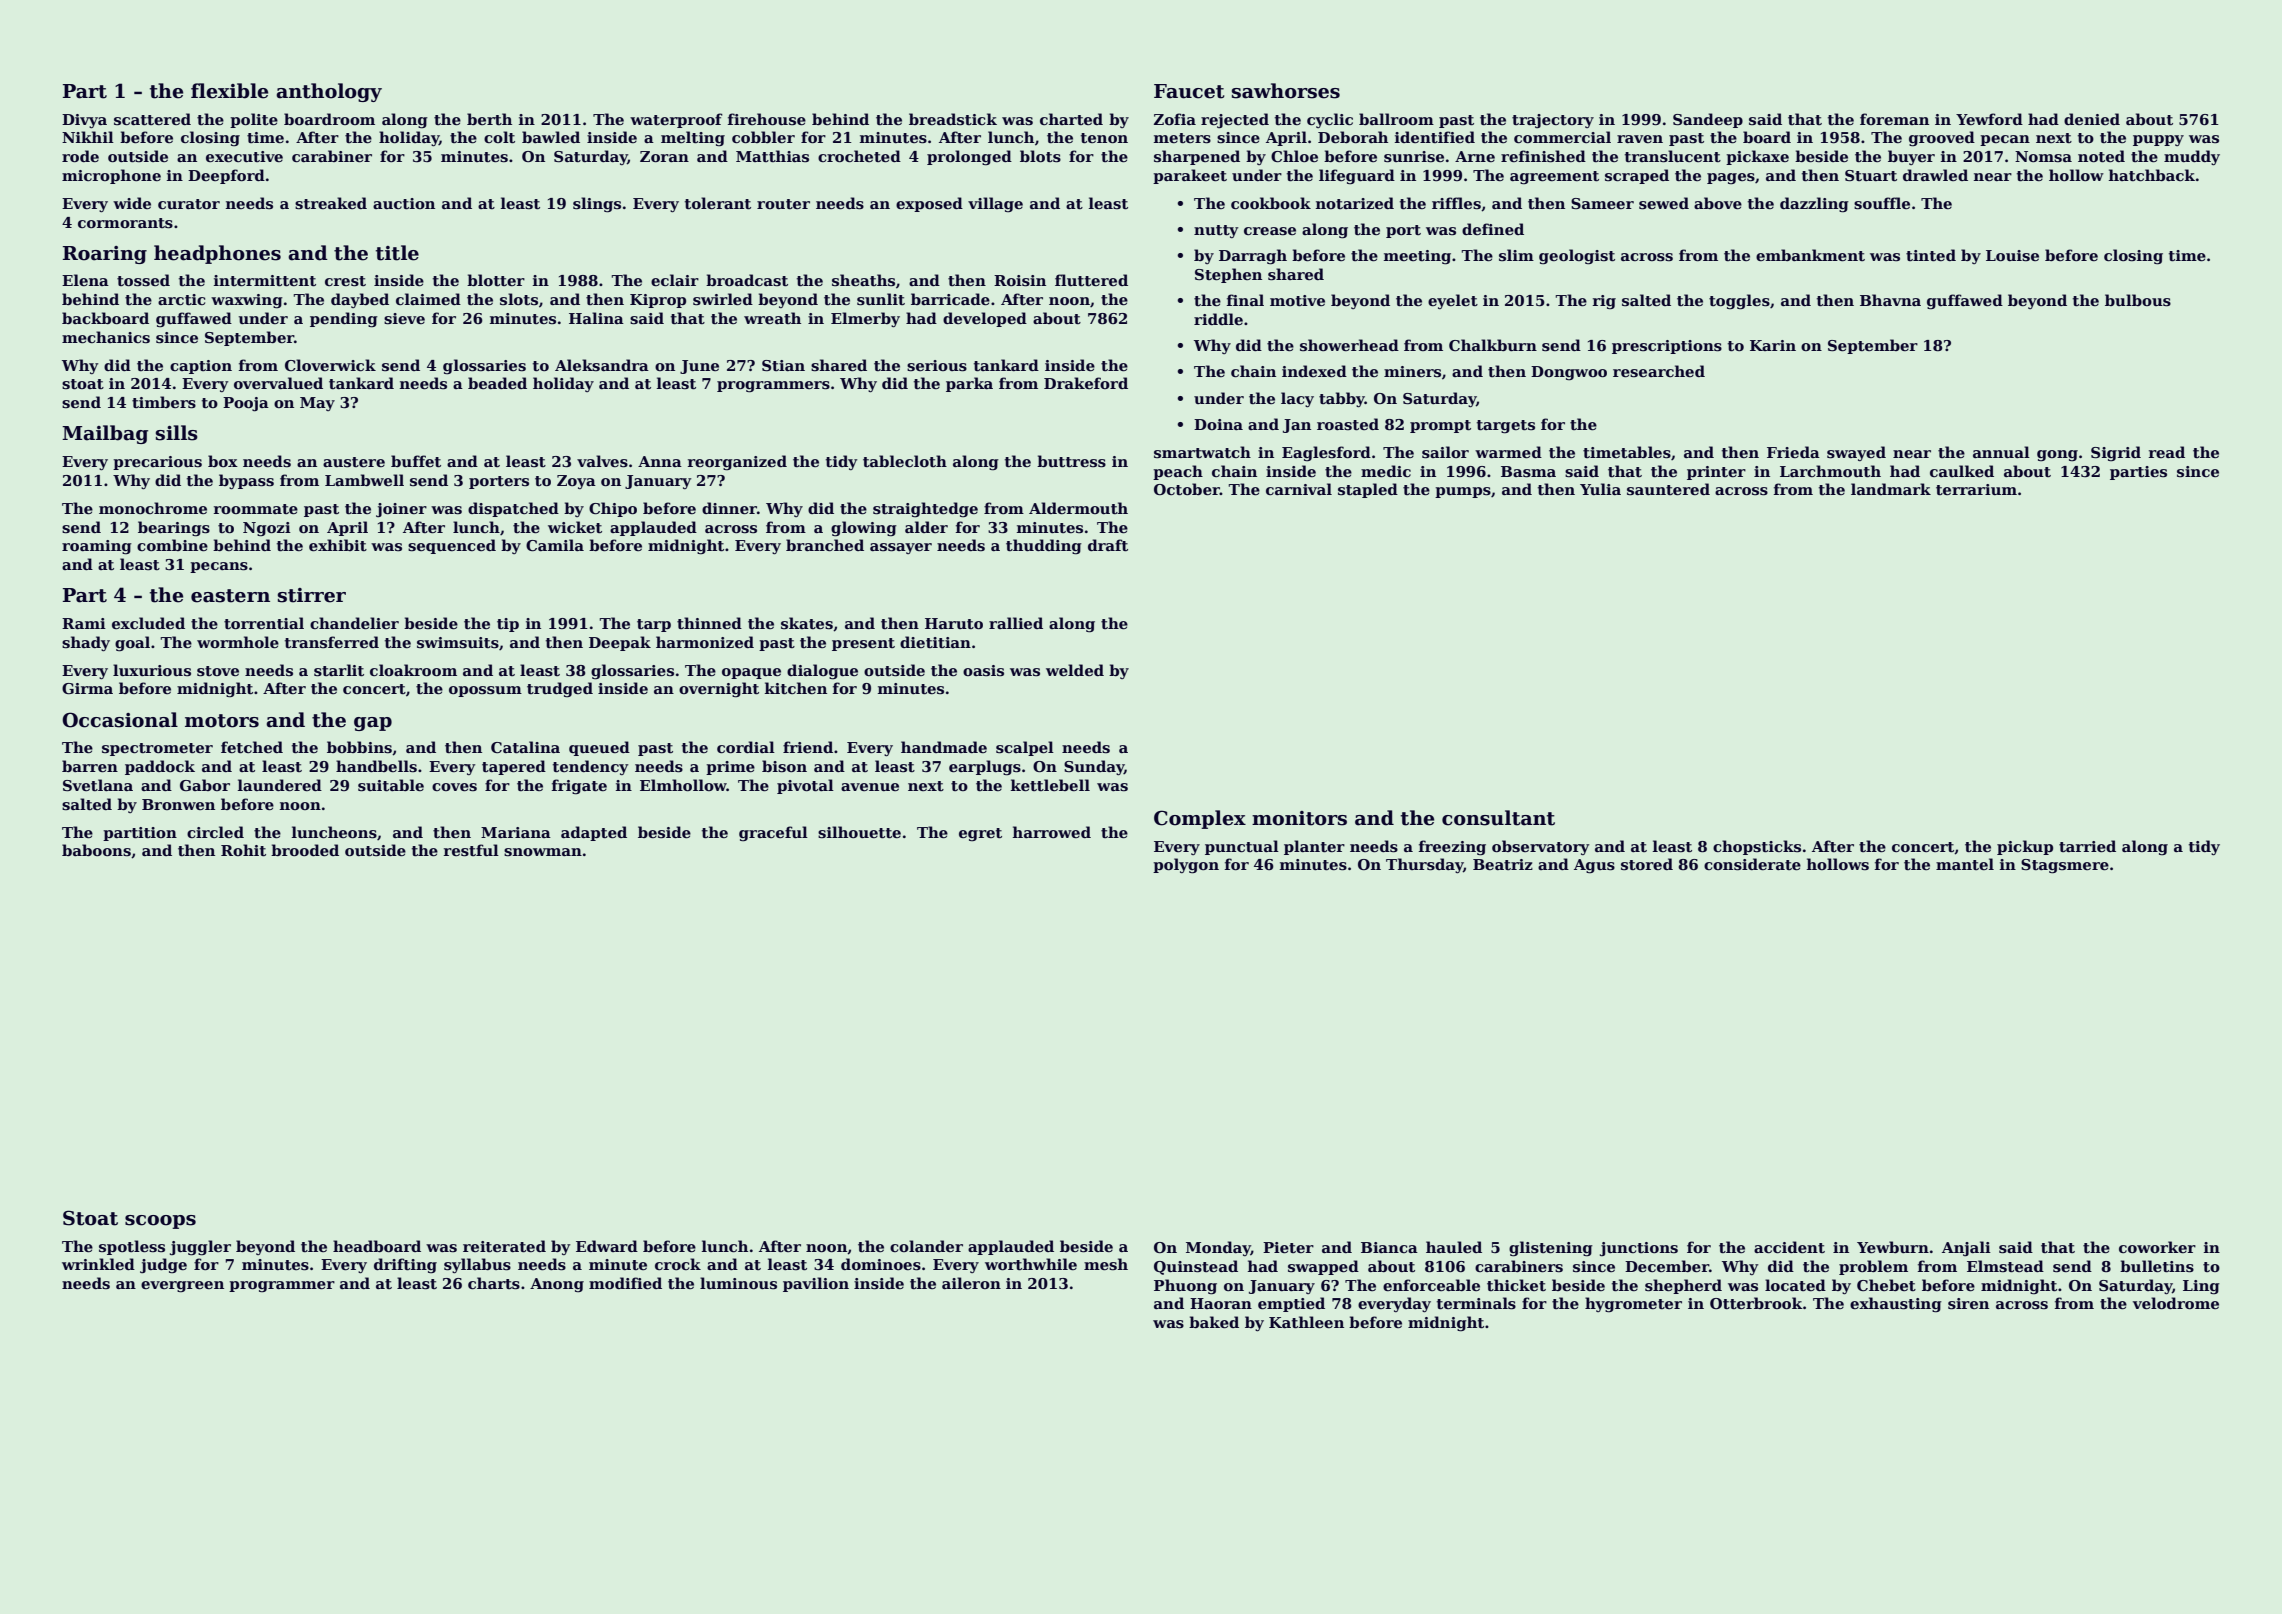  Describe the element at coordinates (182, 1287) in the page. I see `evergreen` at that location.
